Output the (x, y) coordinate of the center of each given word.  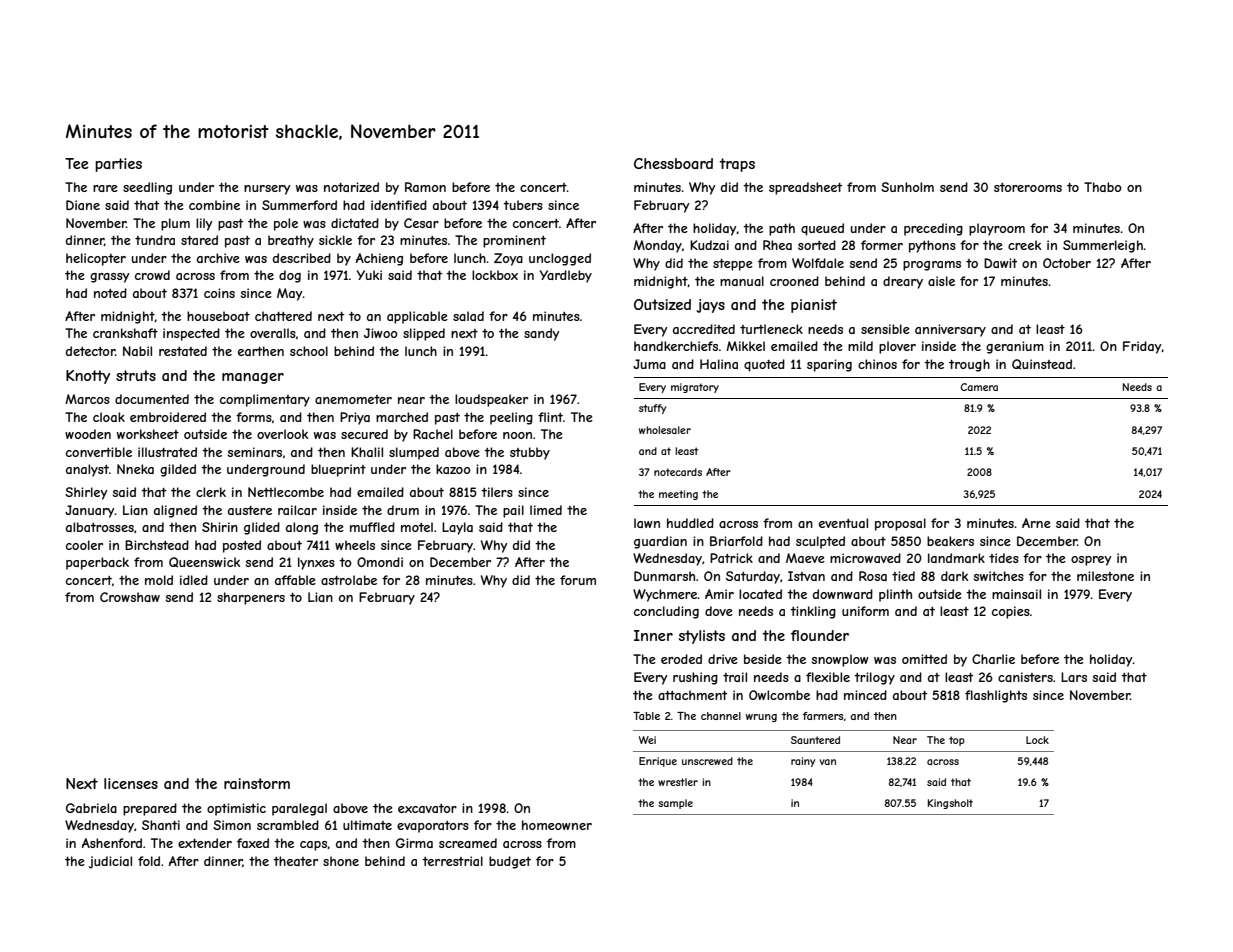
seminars (254, 452)
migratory (695, 388)
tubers (523, 205)
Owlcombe (779, 695)
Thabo (1103, 187)
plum (175, 224)
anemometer (353, 399)
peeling (511, 418)
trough (969, 365)
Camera (979, 387)
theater (295, 861)
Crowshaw (130, 597)
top (957, 741)
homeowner (557, 825)
